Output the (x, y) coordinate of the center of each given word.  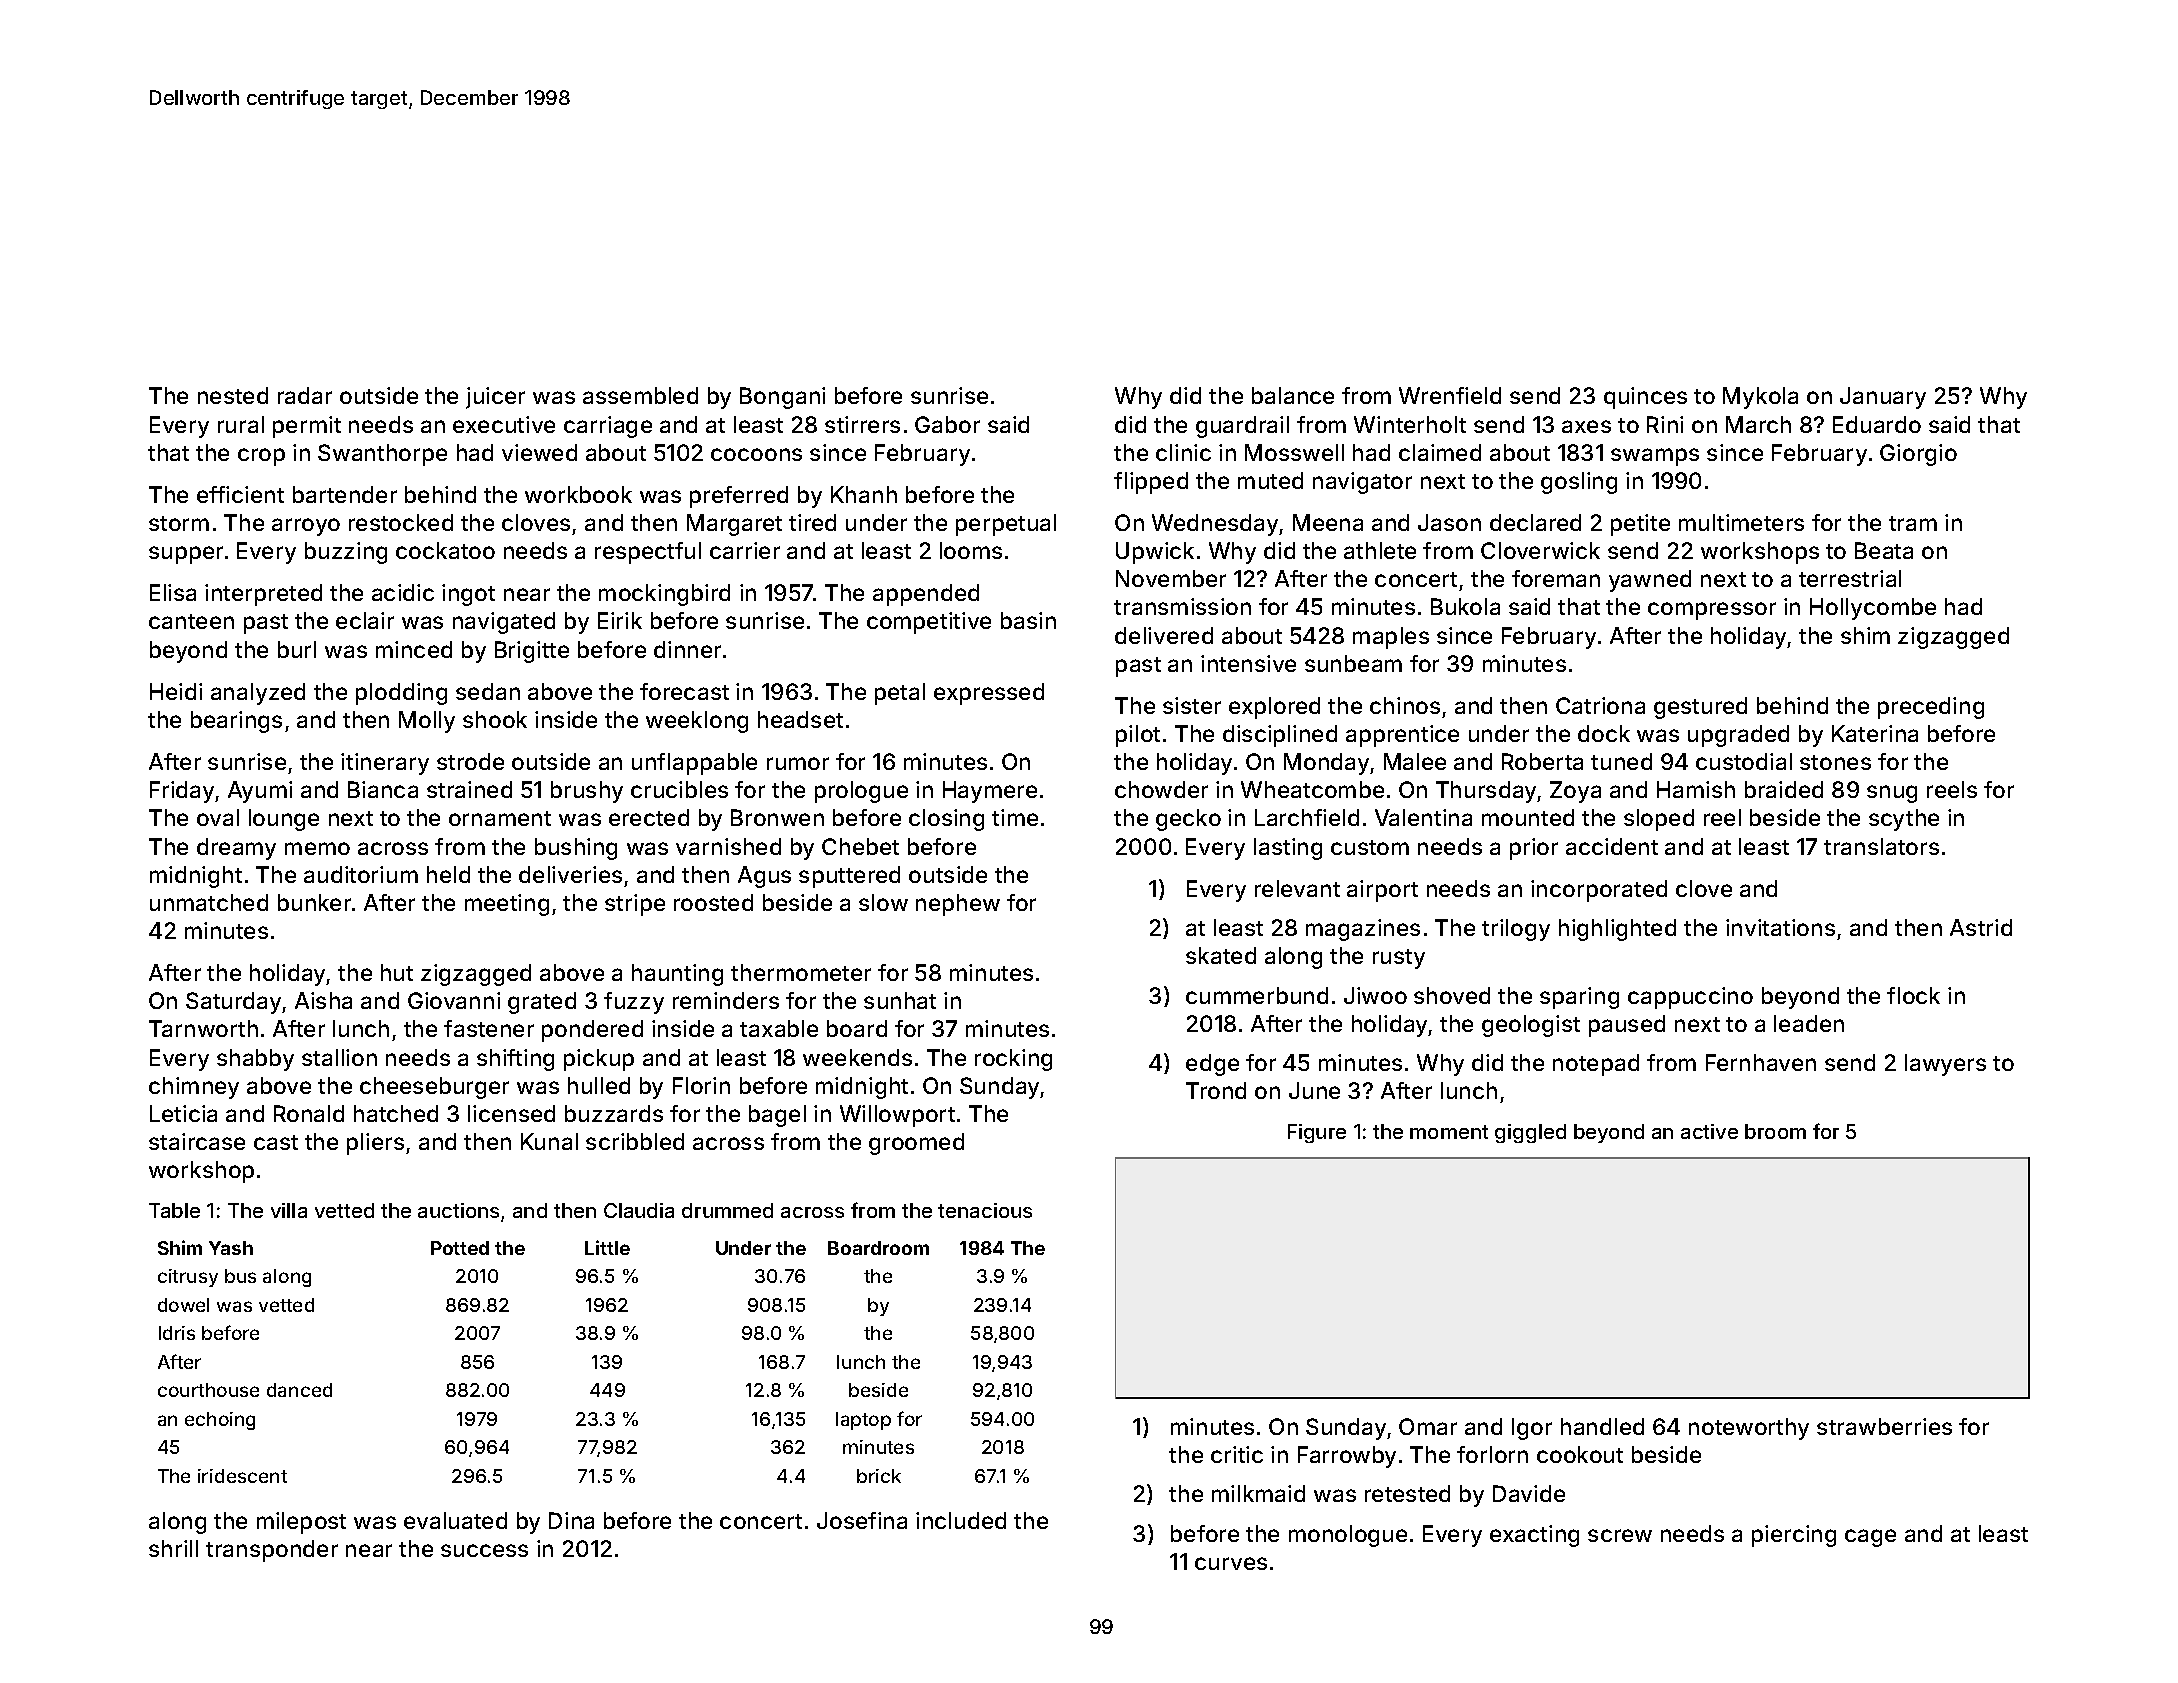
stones (1835, 762)
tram (1913, 523)
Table (174, 1210)
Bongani (782, 398)
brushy (587, 792)
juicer (495, 398)
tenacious (985, 1210)
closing (946, 820)
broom (1775, 1131)
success (484, 1550)
